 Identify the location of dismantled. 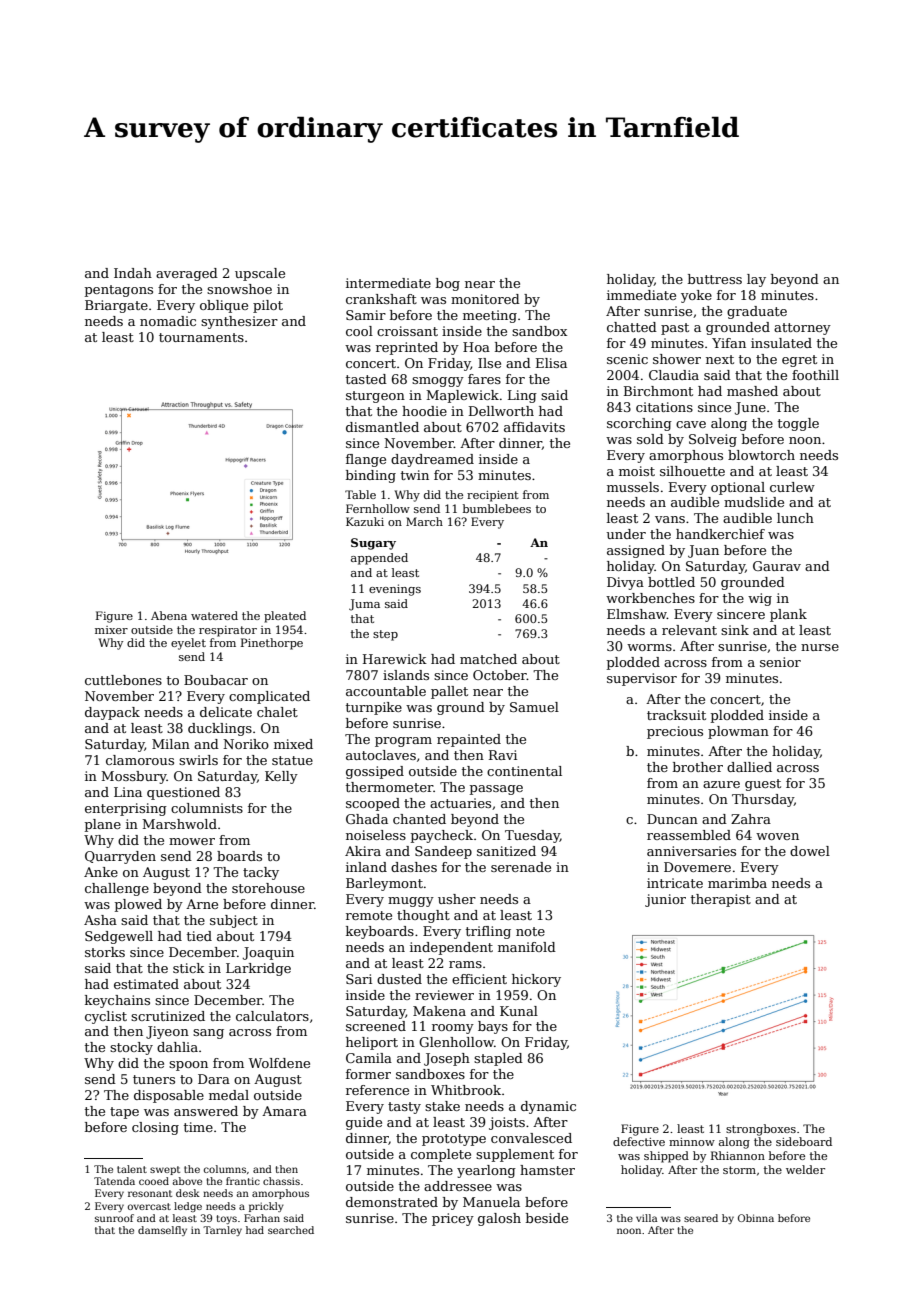
(382, 427).
